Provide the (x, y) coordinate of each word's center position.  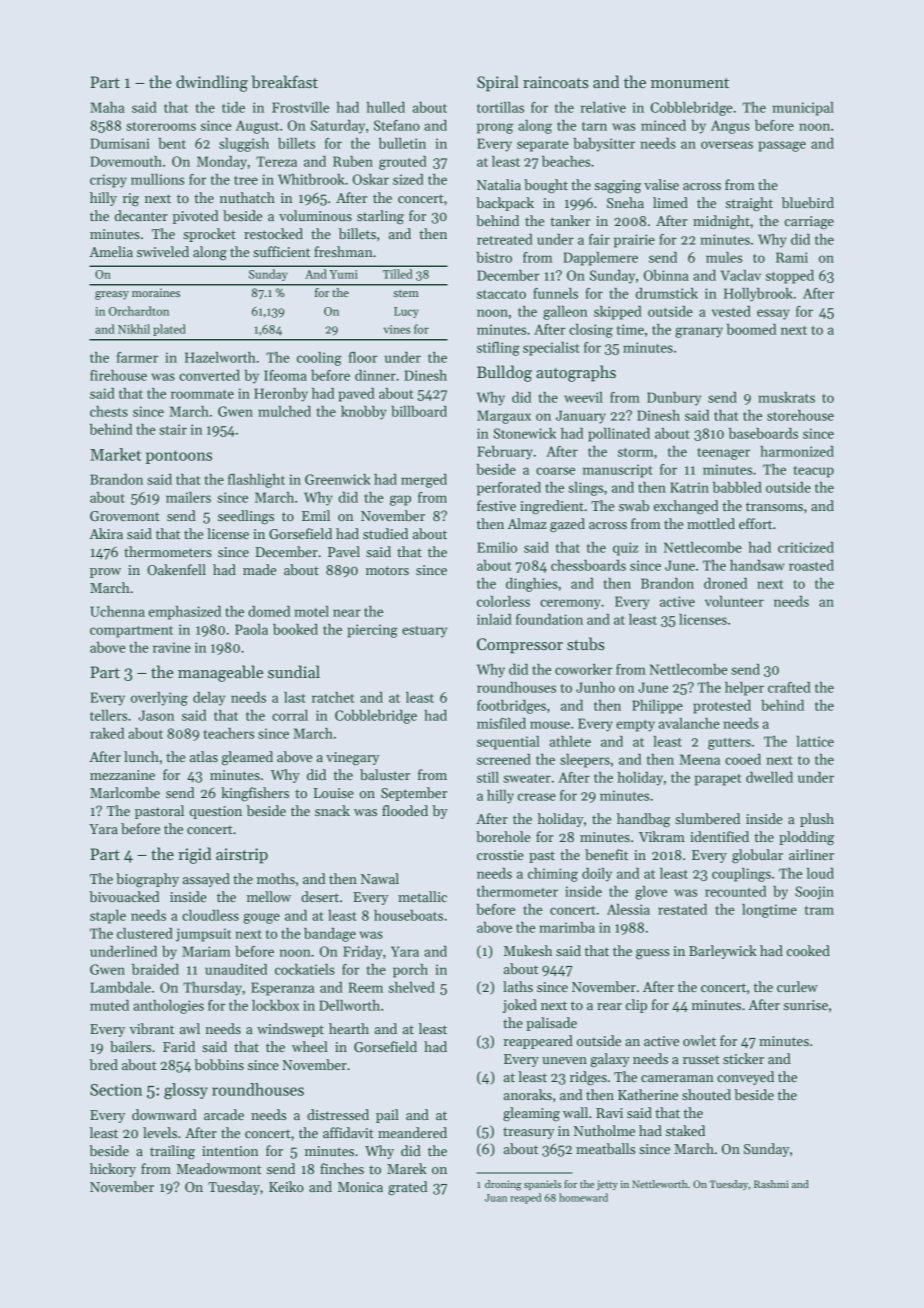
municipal (803, 109)
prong (495, 128)
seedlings (246, 517)
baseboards (763, 433)
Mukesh (528, 950)
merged (424, 481)
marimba (567, 927)
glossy (186, 1091)
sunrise (806, 1005)
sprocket (209, 235)
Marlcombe (125, 792)
